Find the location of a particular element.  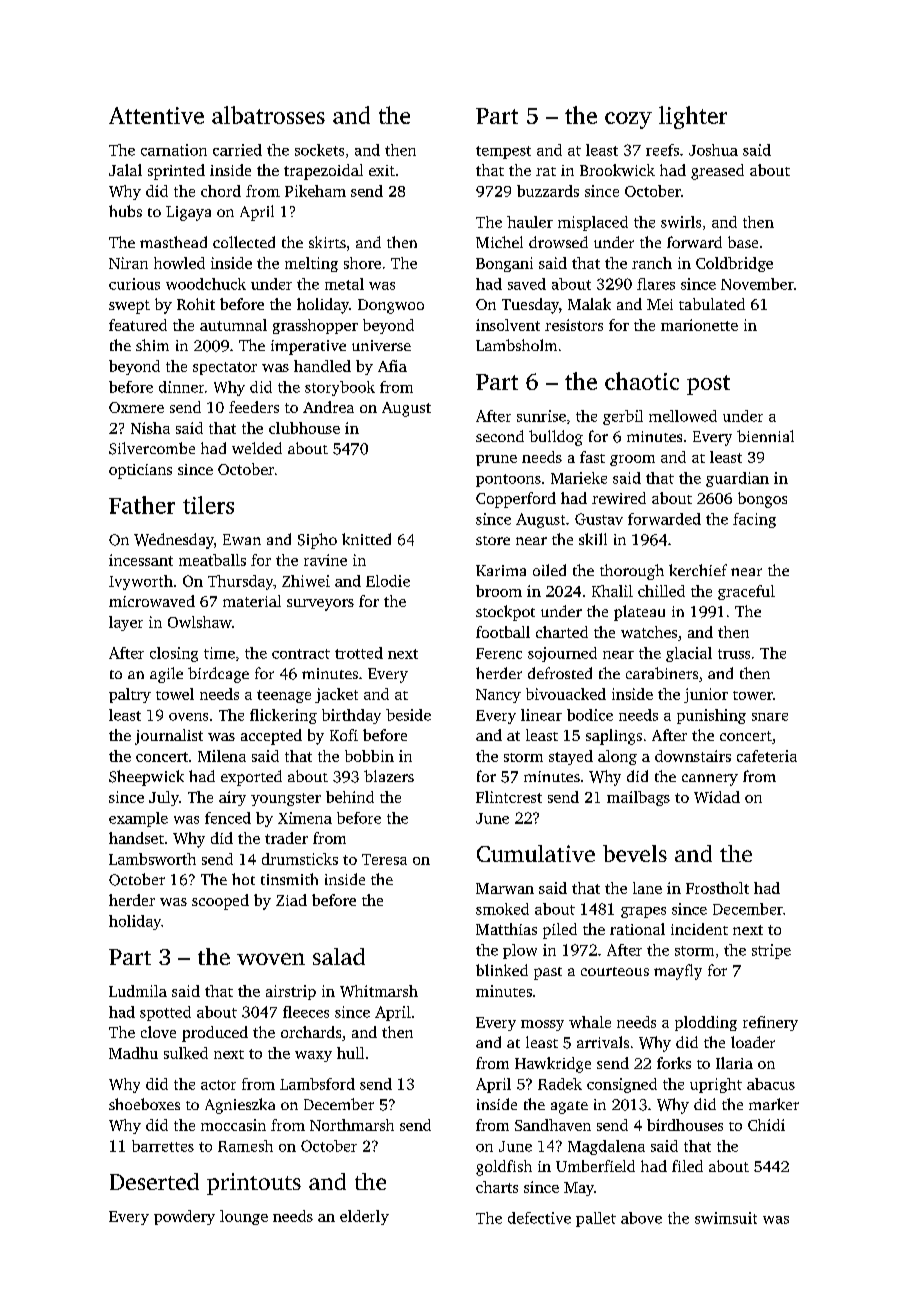

sockets is located at coordinates (319, 150).
